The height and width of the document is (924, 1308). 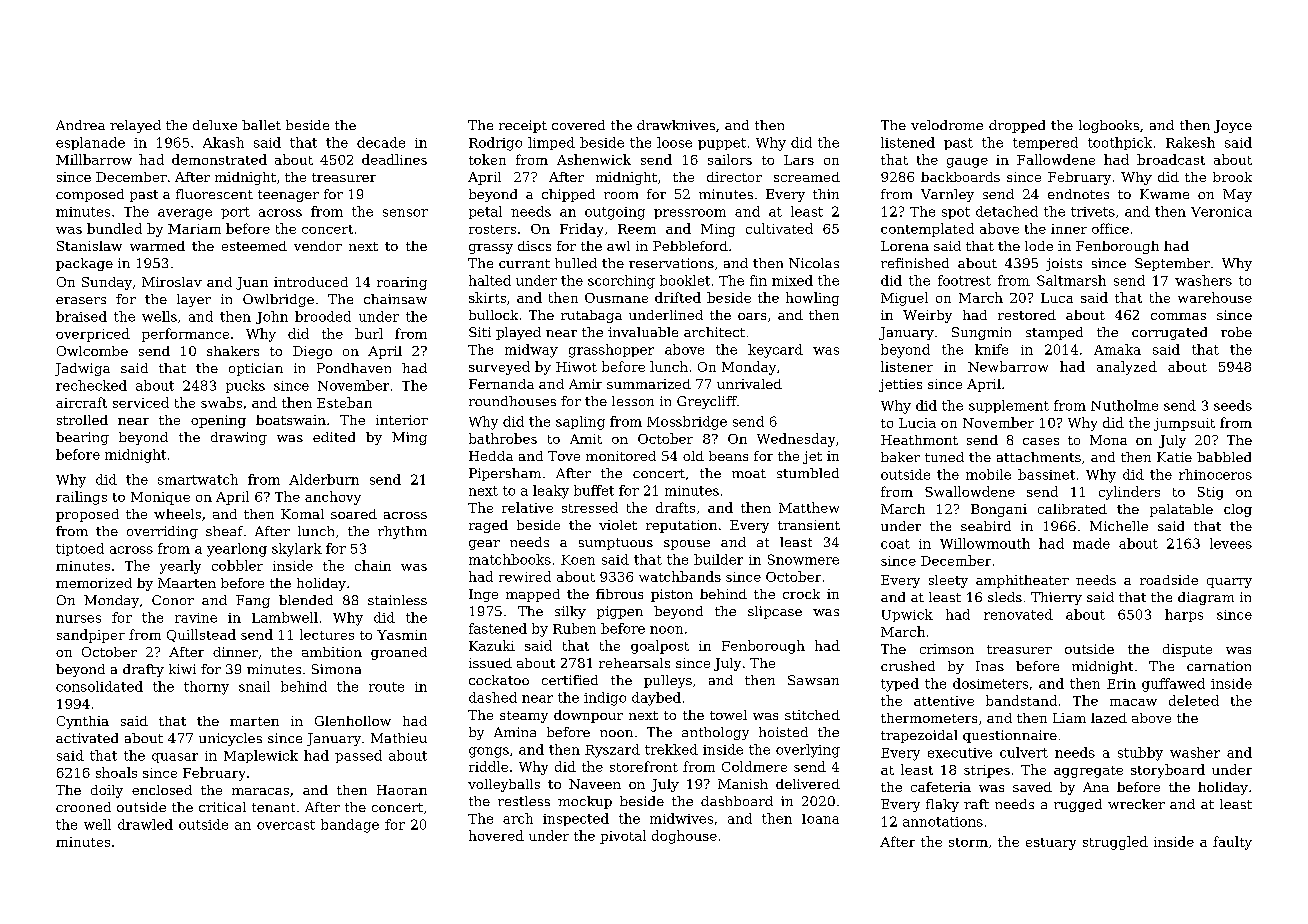 I want to click on Rakesh, so click(x=1190, y=142).
